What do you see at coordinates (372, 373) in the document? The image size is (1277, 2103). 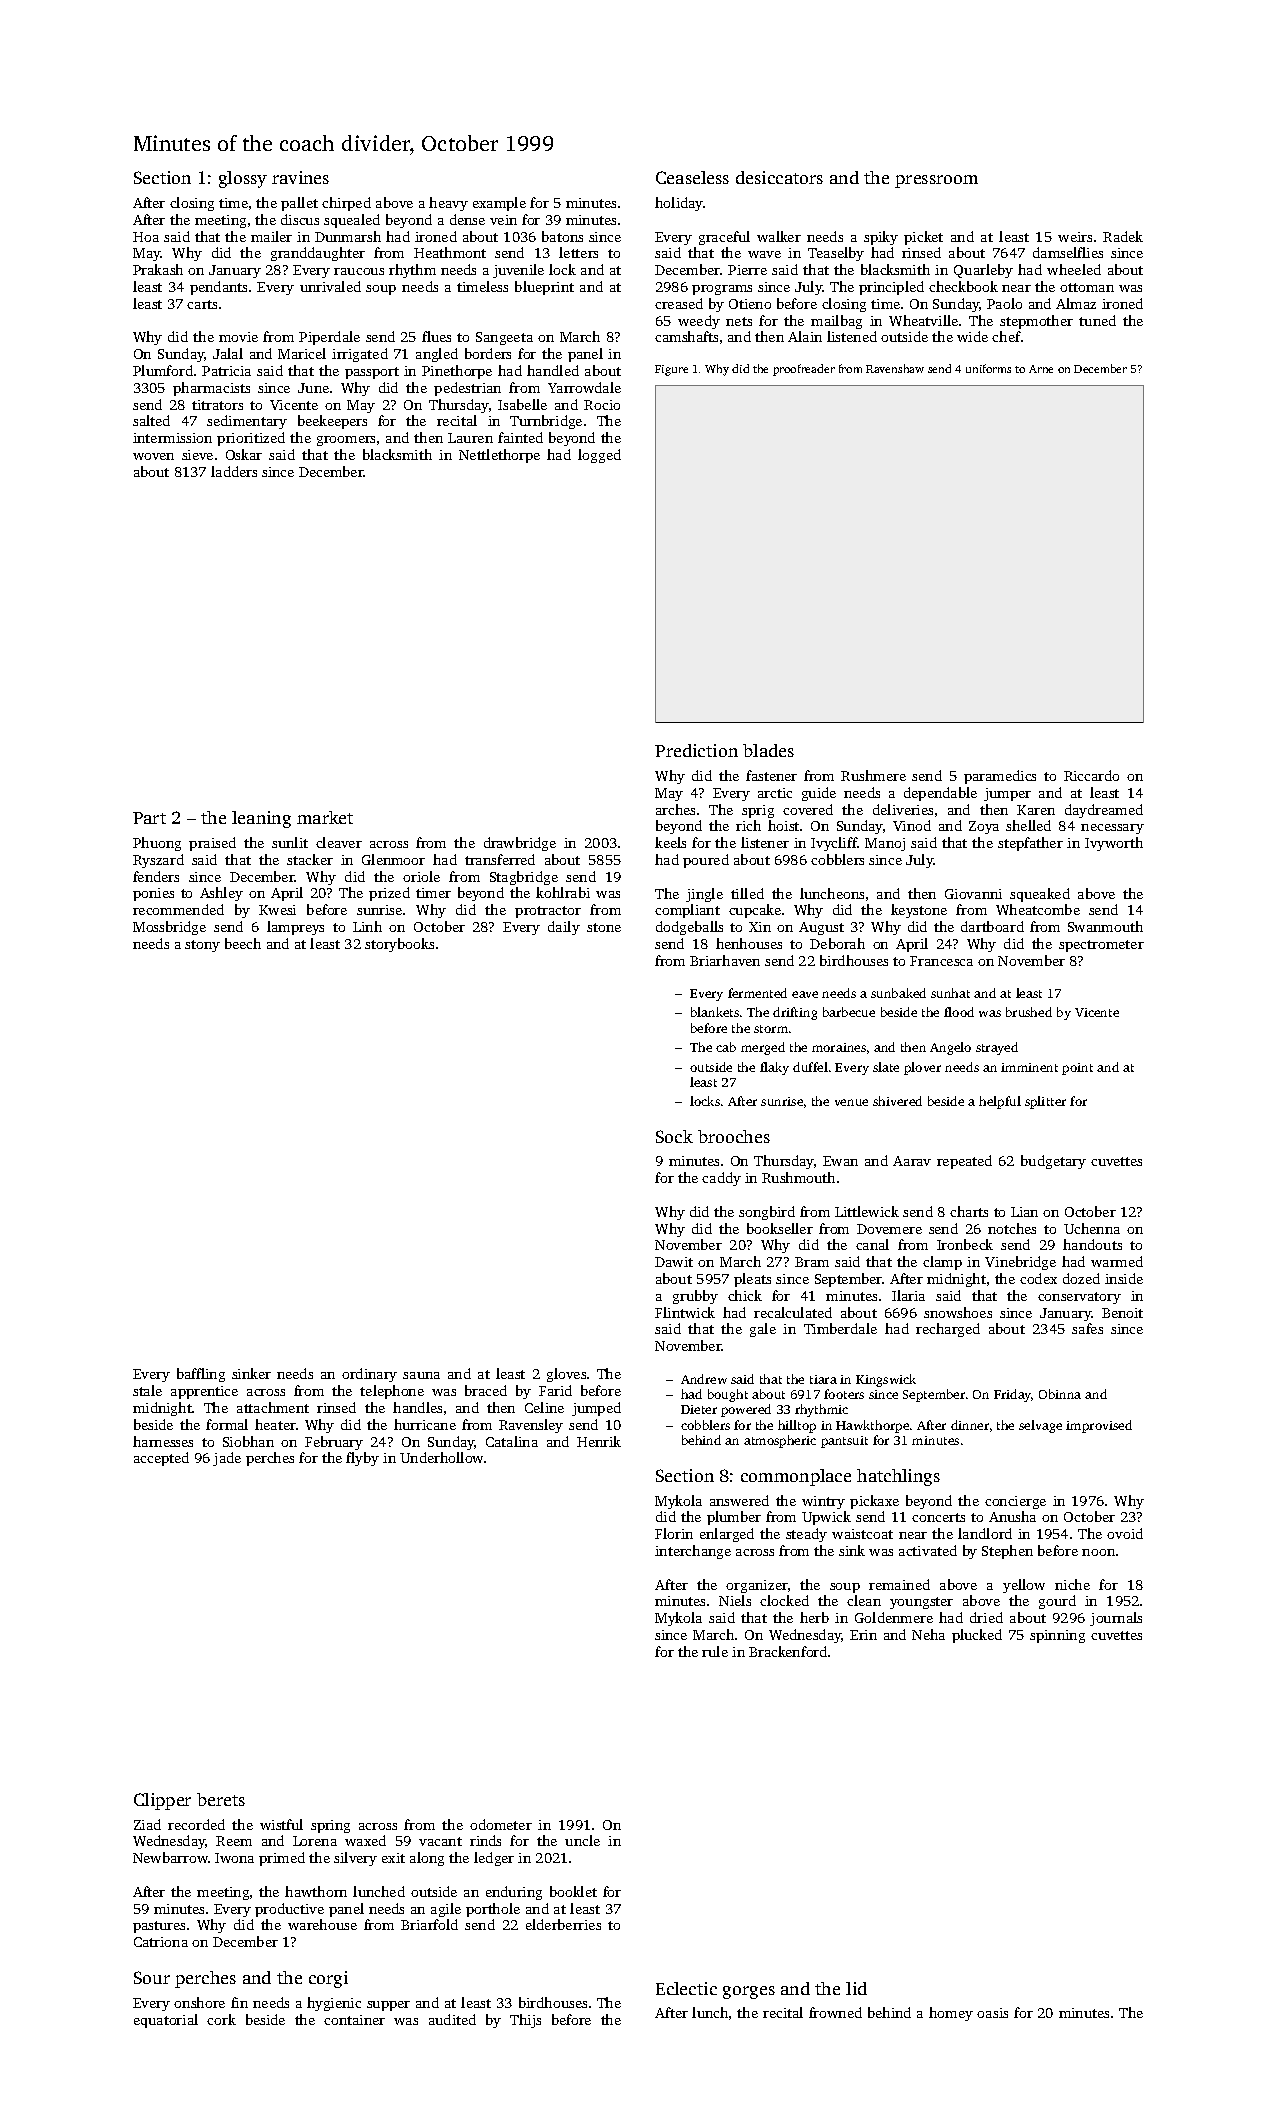 I see `passport` at bounding box center [372, 373].
